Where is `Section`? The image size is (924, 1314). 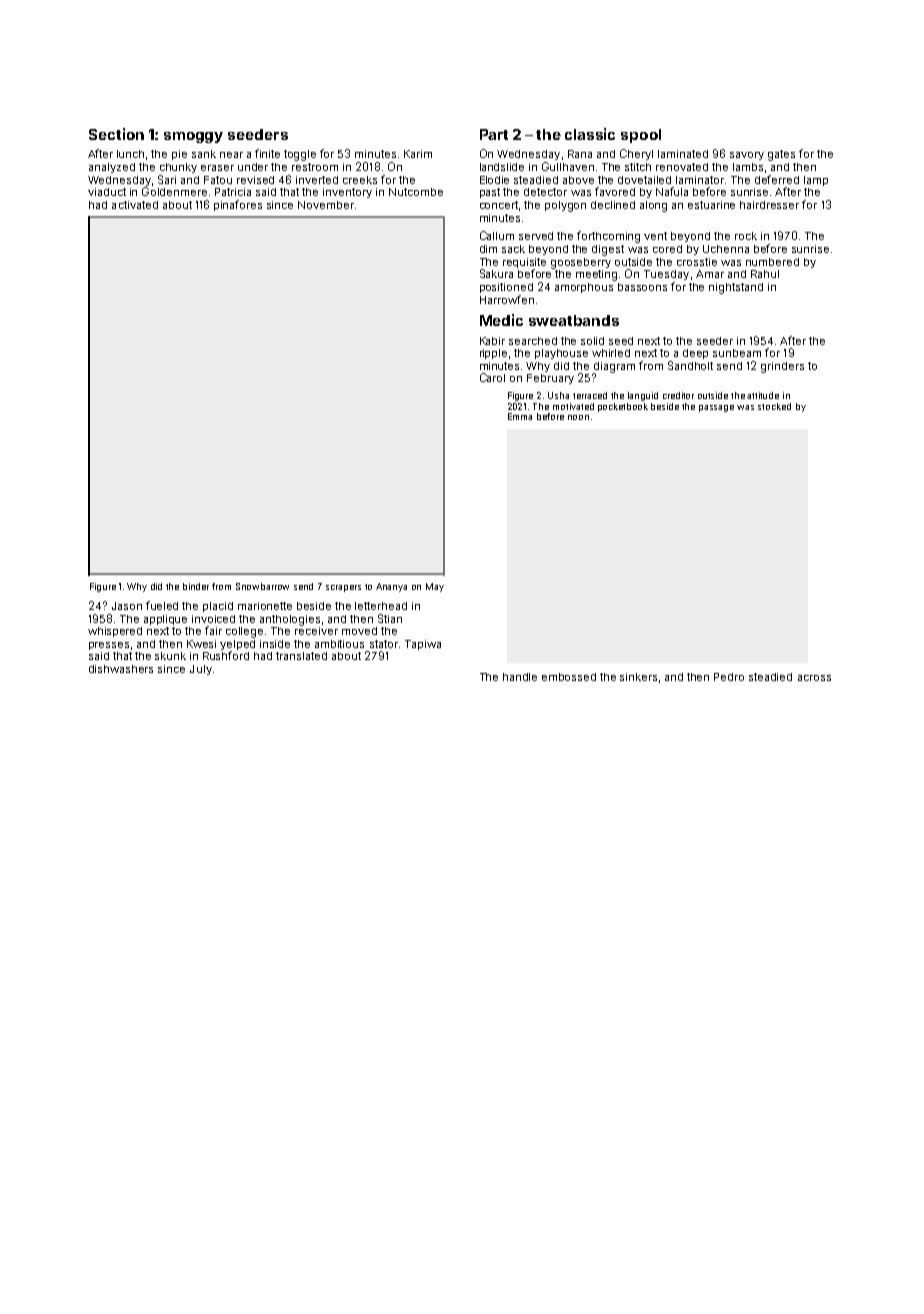 Section is located at coordinates (116, 134).
